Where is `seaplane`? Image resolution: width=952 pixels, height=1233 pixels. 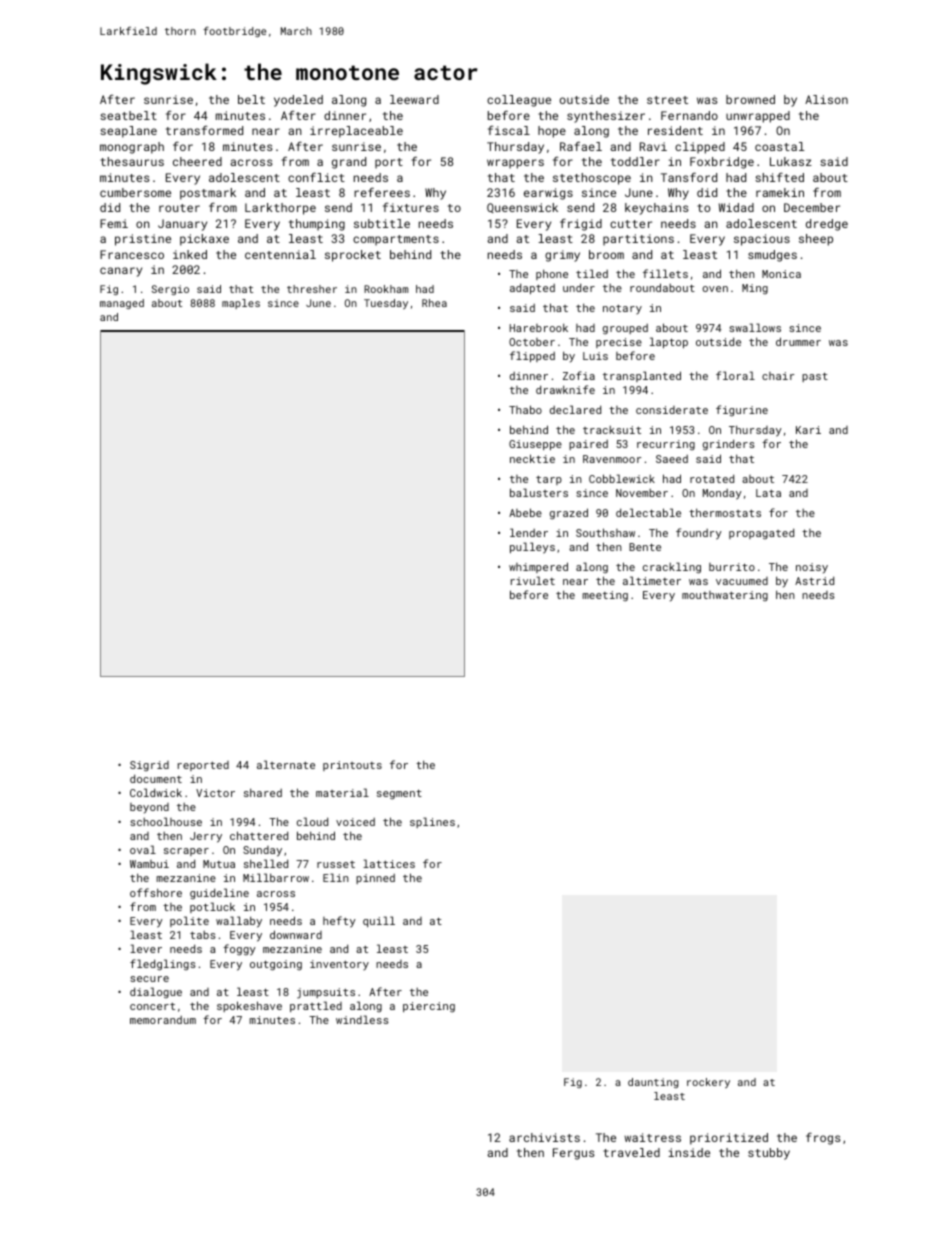 seaplane is located at coordinates (128, 132).
